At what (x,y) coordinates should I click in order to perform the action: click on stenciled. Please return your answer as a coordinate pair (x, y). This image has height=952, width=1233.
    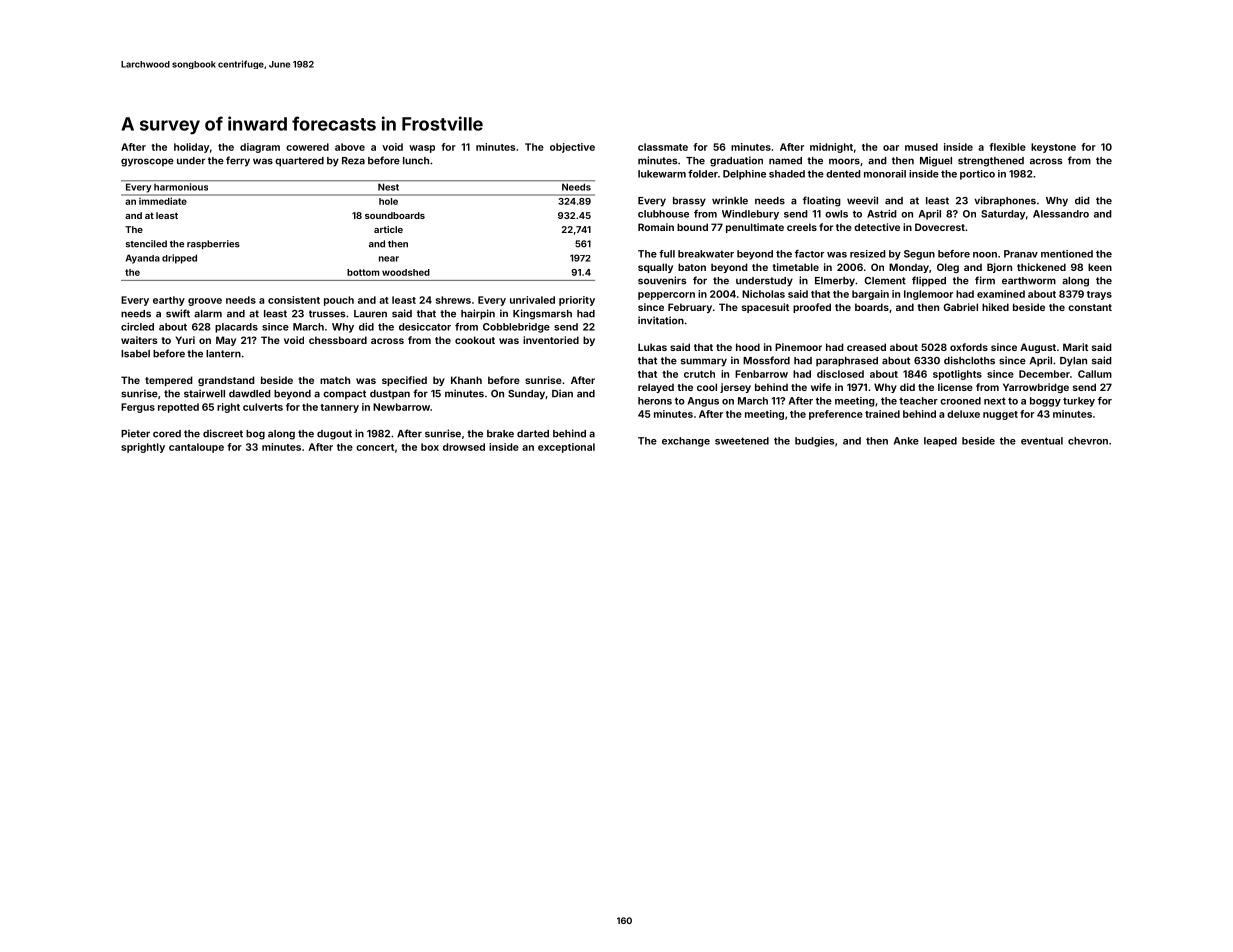
    Looking at the image, I should click on (146, 244).
